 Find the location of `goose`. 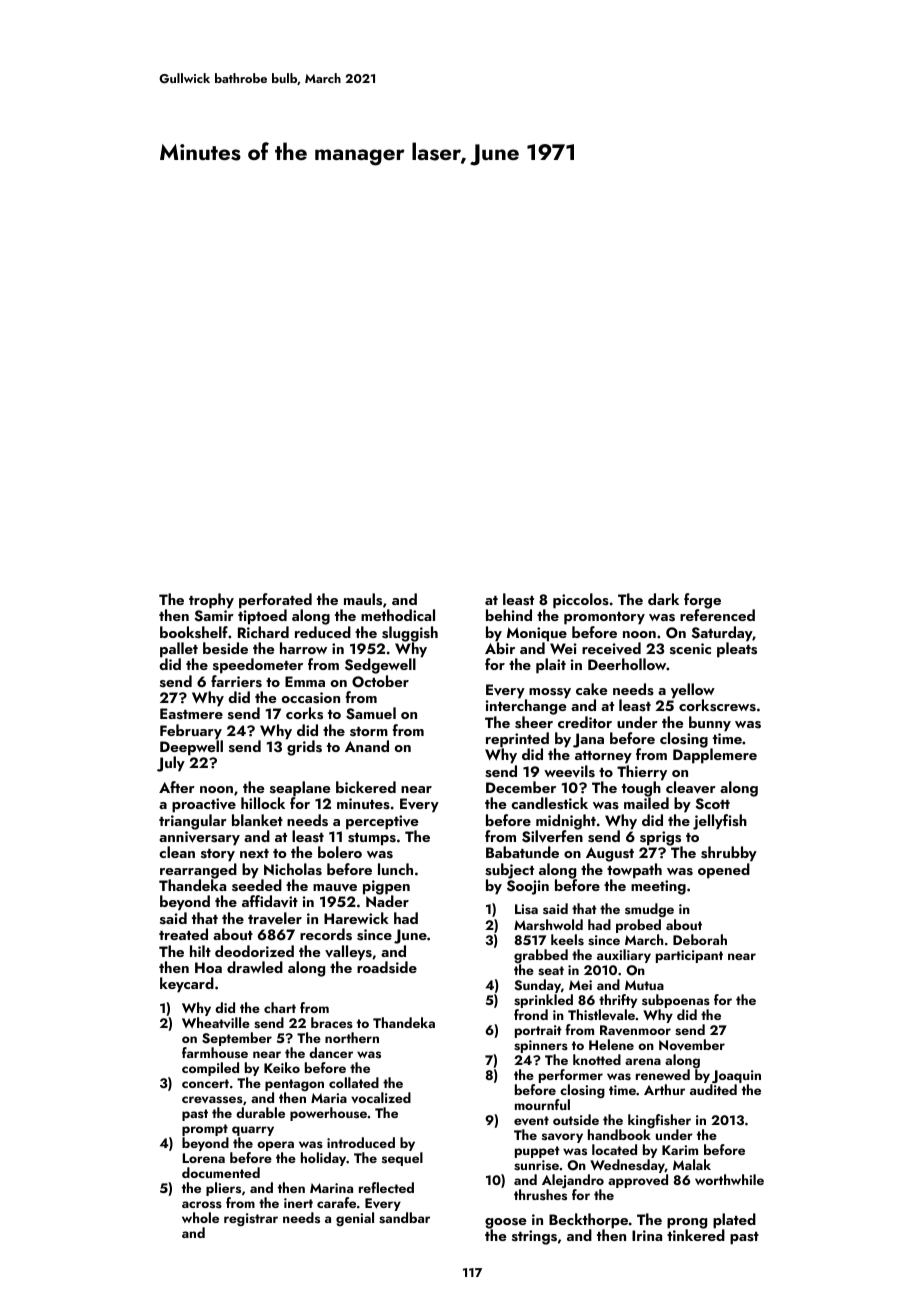

goose is located at coordinates (505, 1223).
